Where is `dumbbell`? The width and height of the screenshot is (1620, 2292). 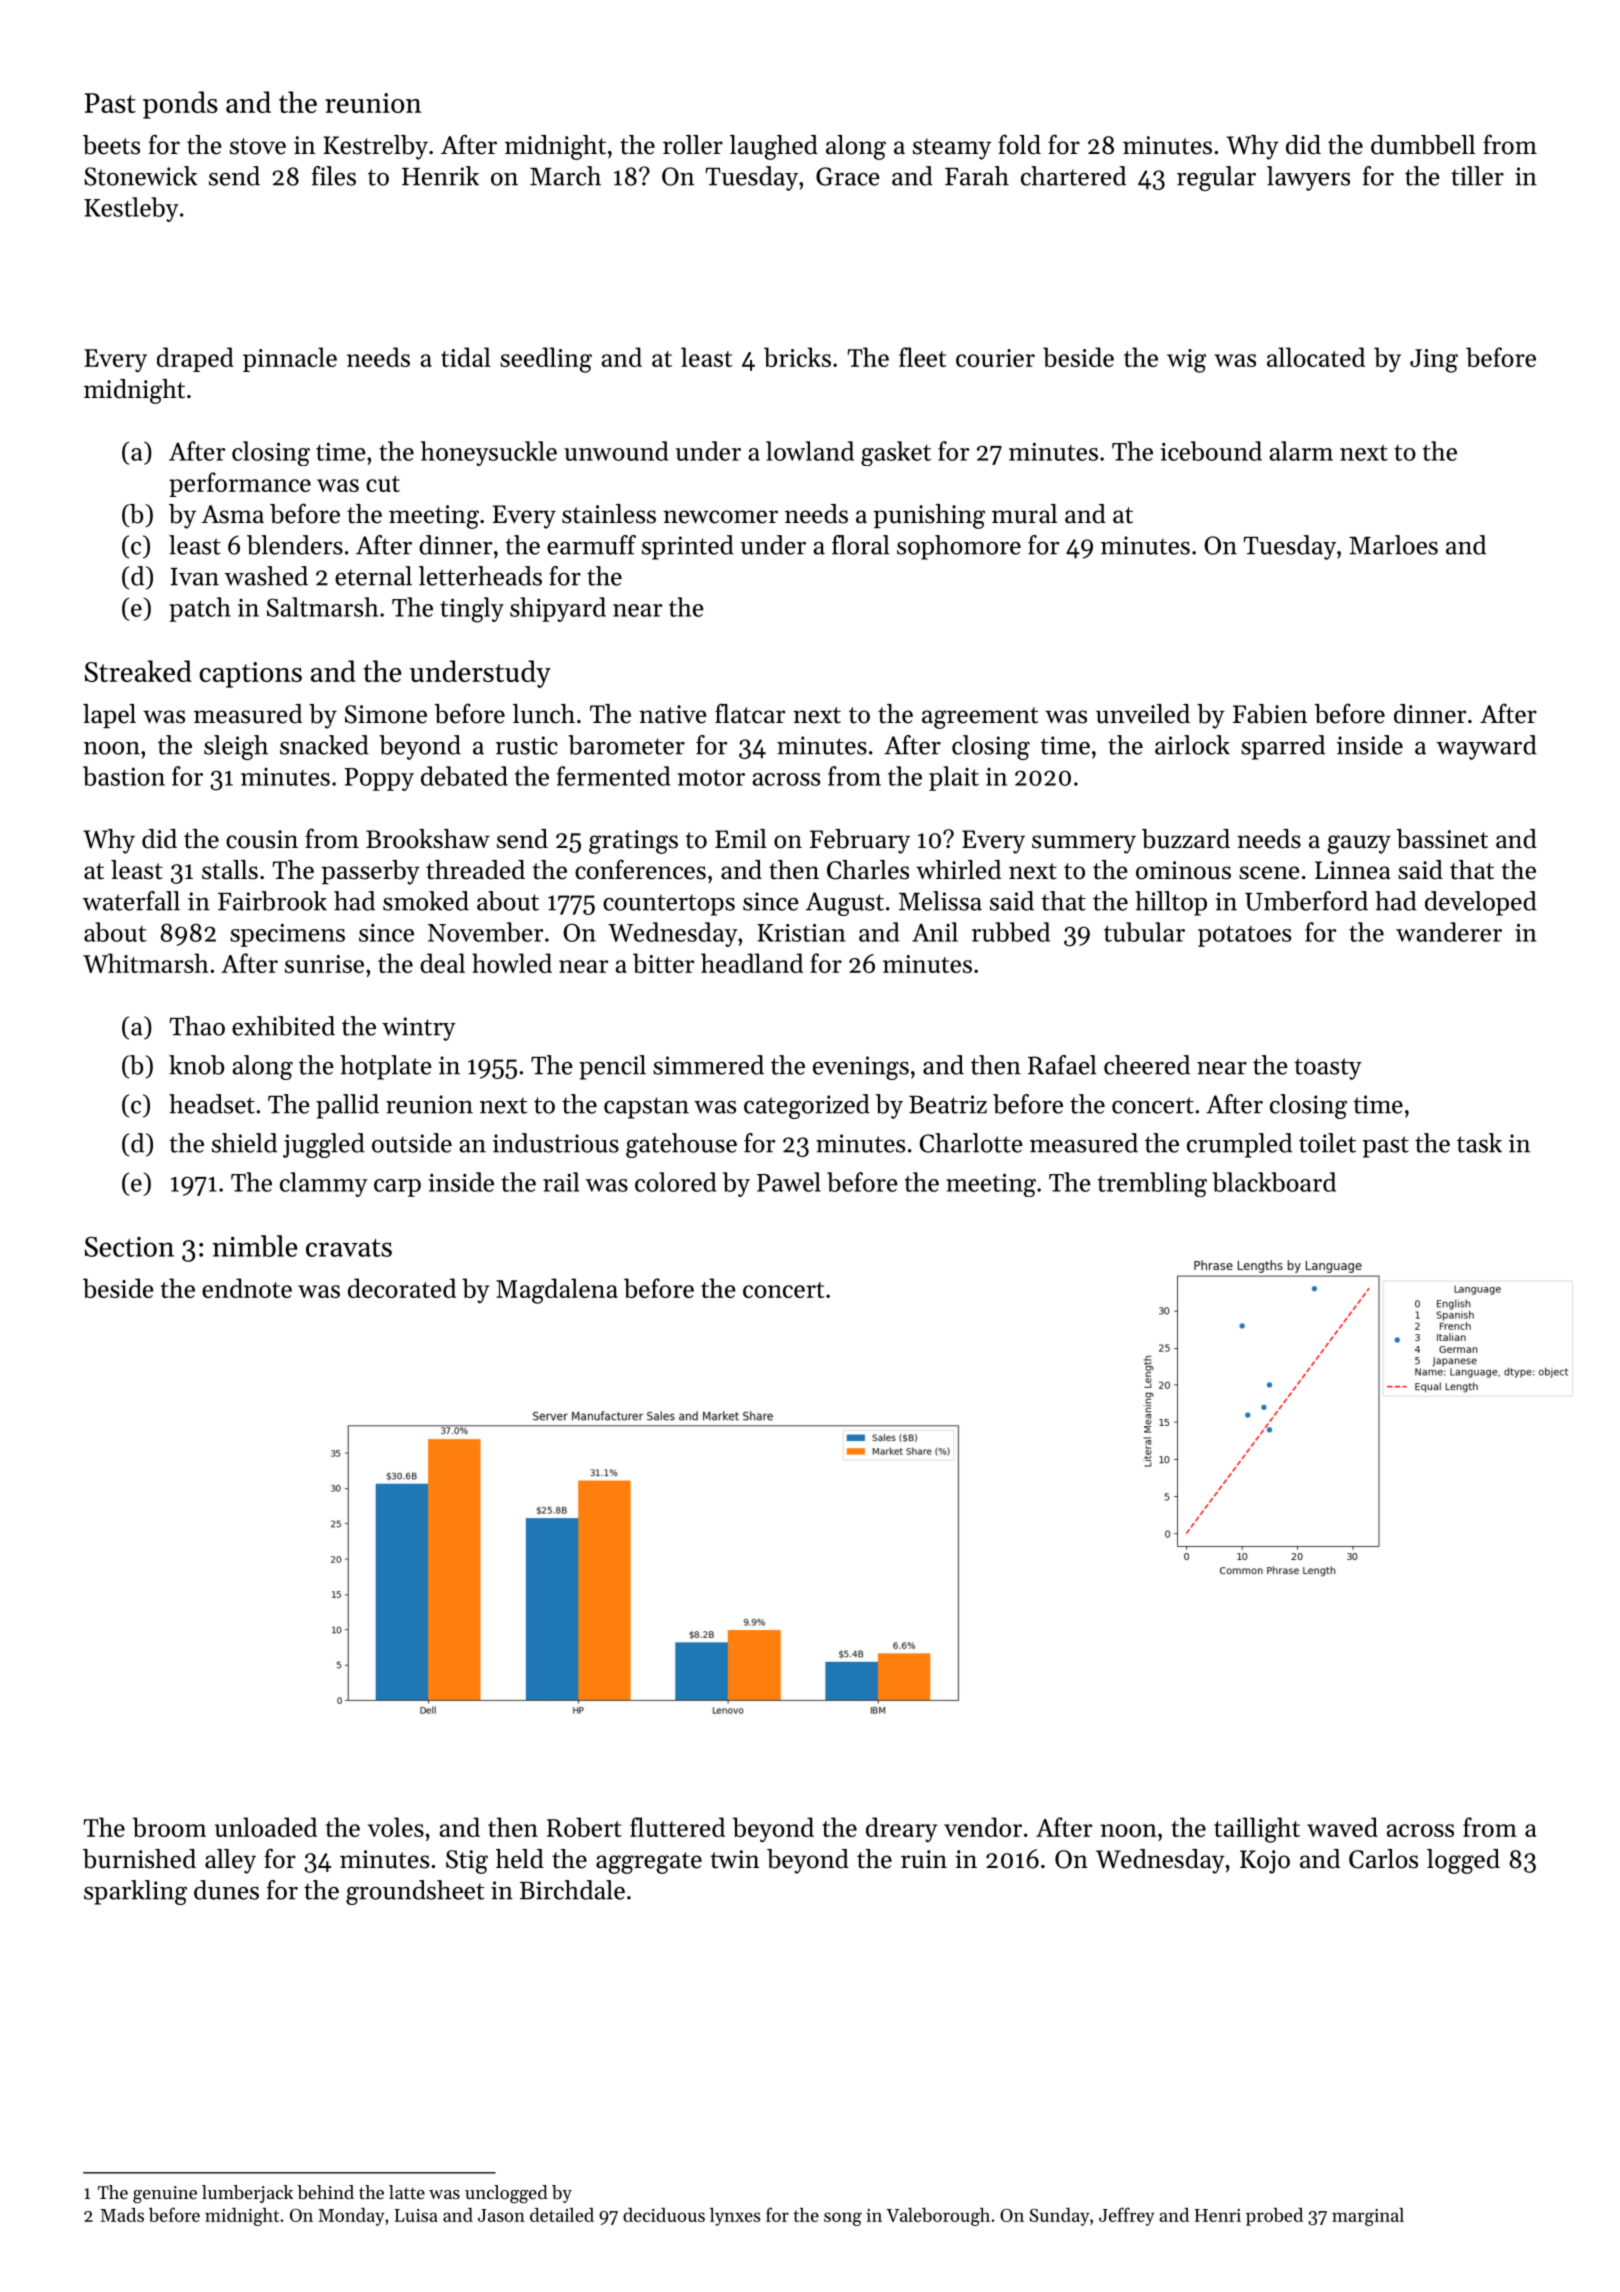
dumbbell is located at coordinates (1423, 145).
